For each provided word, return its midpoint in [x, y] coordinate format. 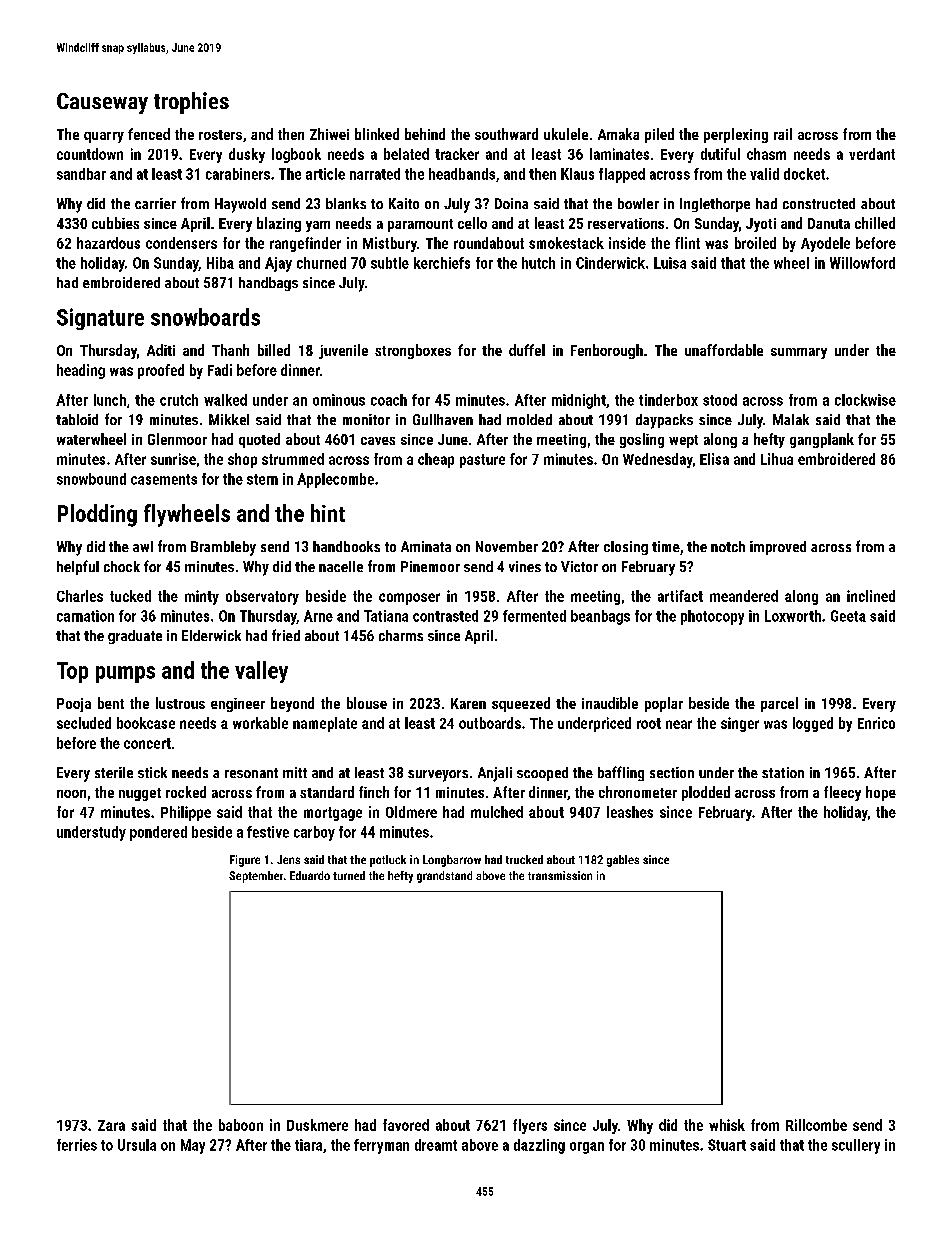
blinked [377, 134]
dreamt [436, 1145]
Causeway [102, 103]
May [193, 1146]
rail [783, 134]
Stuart [727, 1145]
